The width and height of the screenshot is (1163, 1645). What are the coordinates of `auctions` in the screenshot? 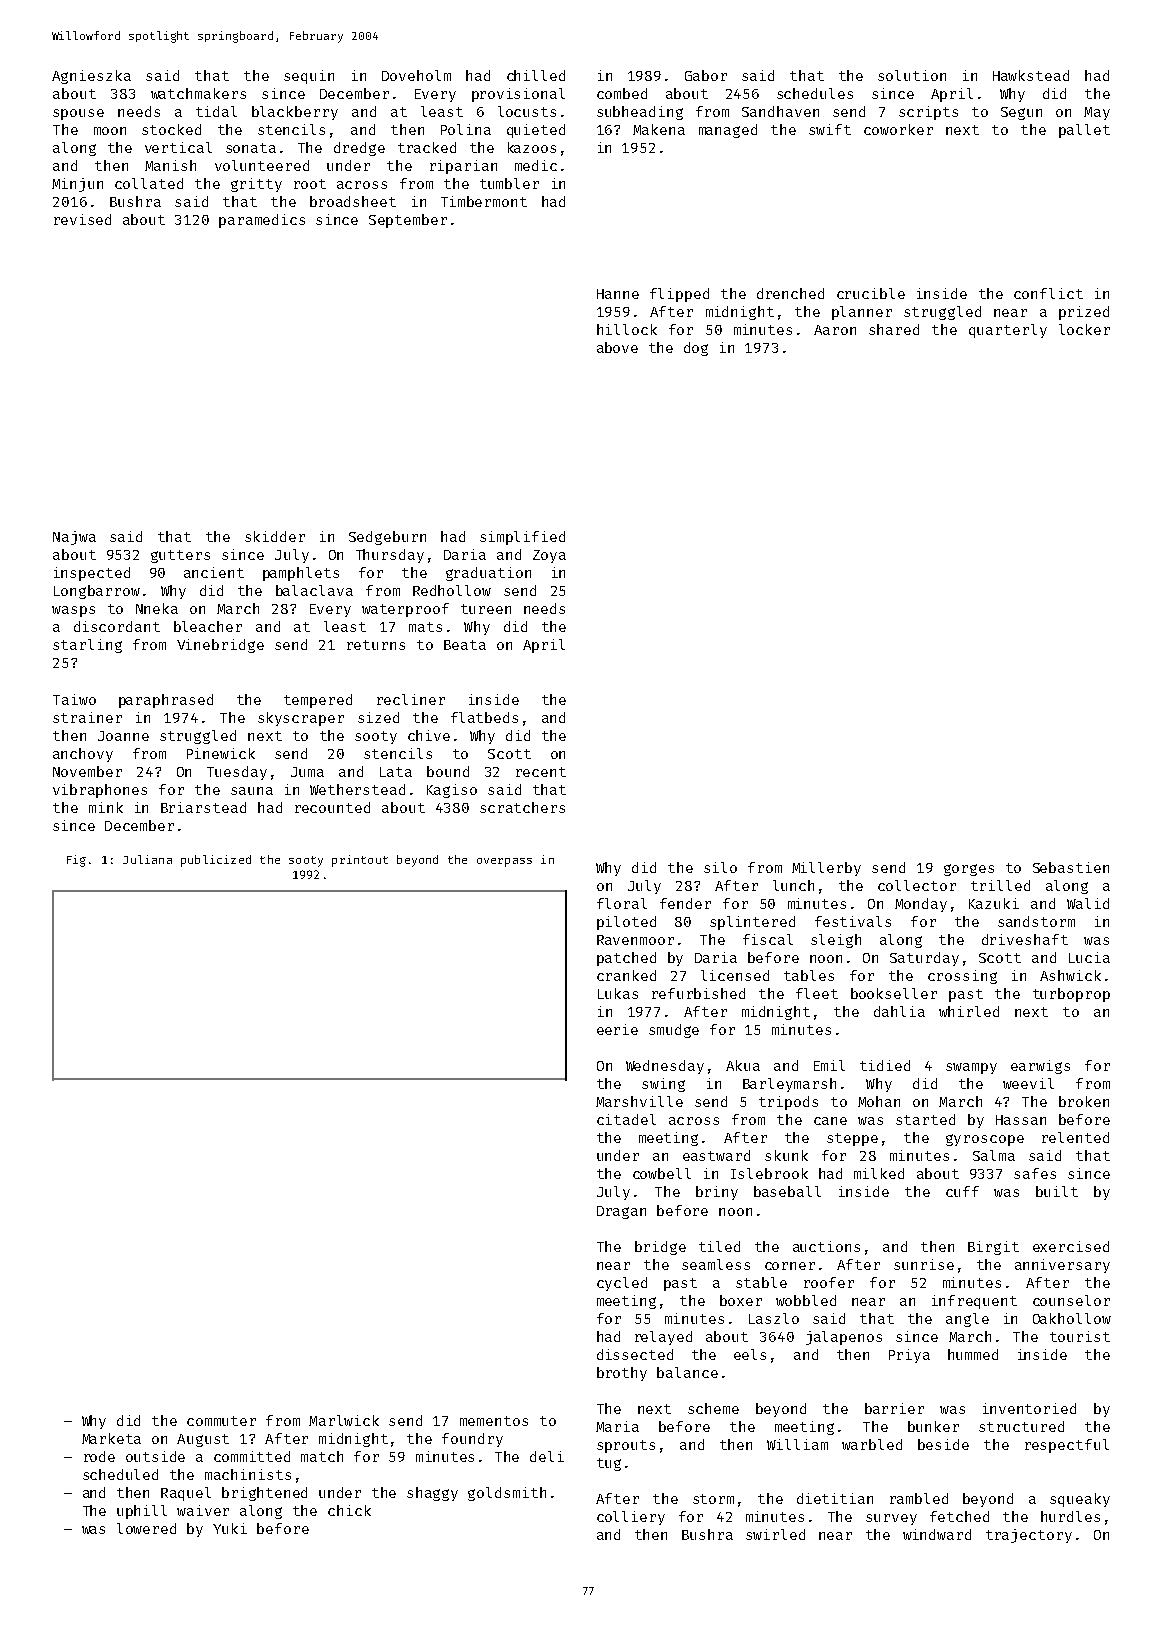 It's located at (826, 1246).
